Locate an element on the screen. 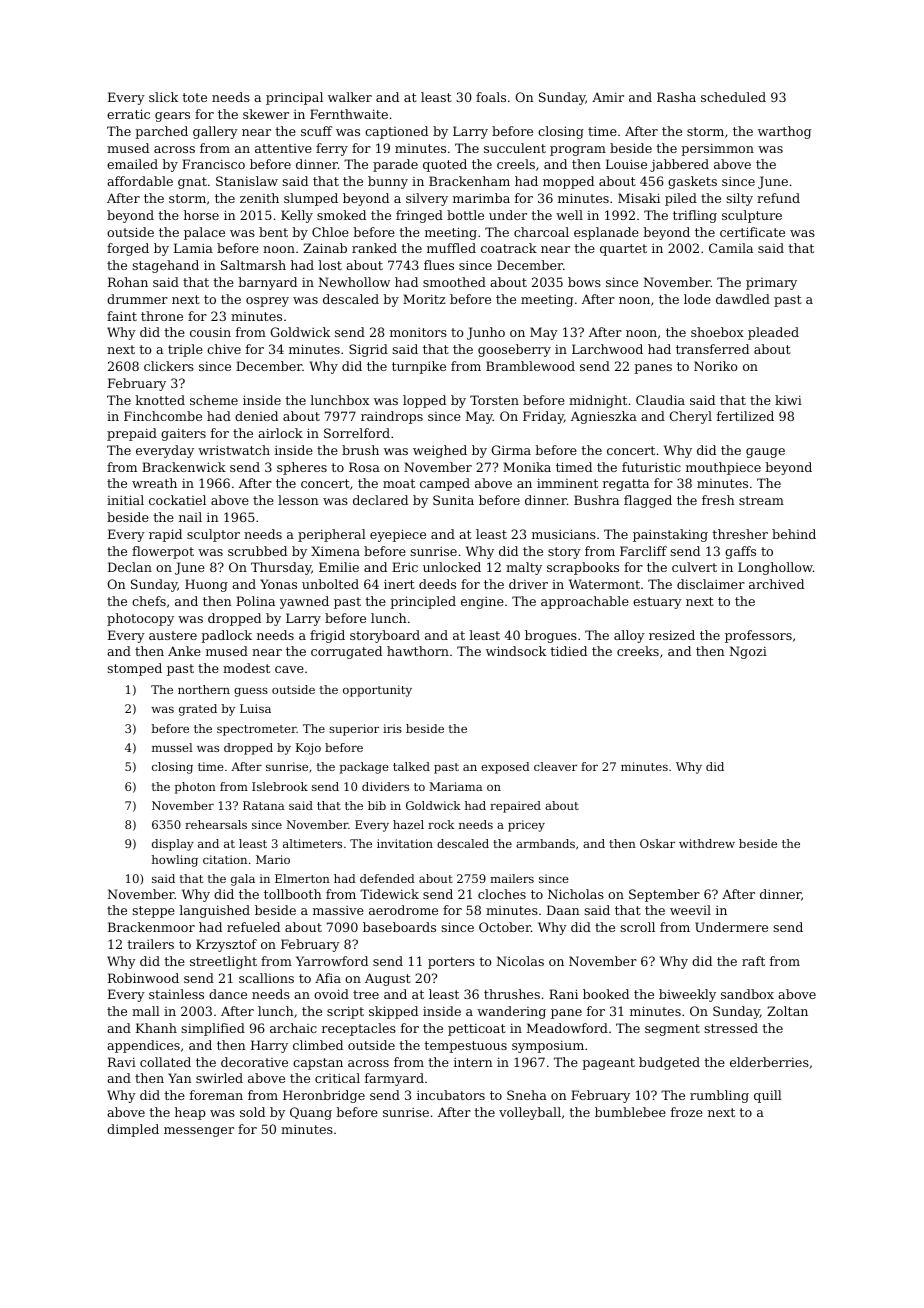  creeks is located at coordinates (638, 651).
